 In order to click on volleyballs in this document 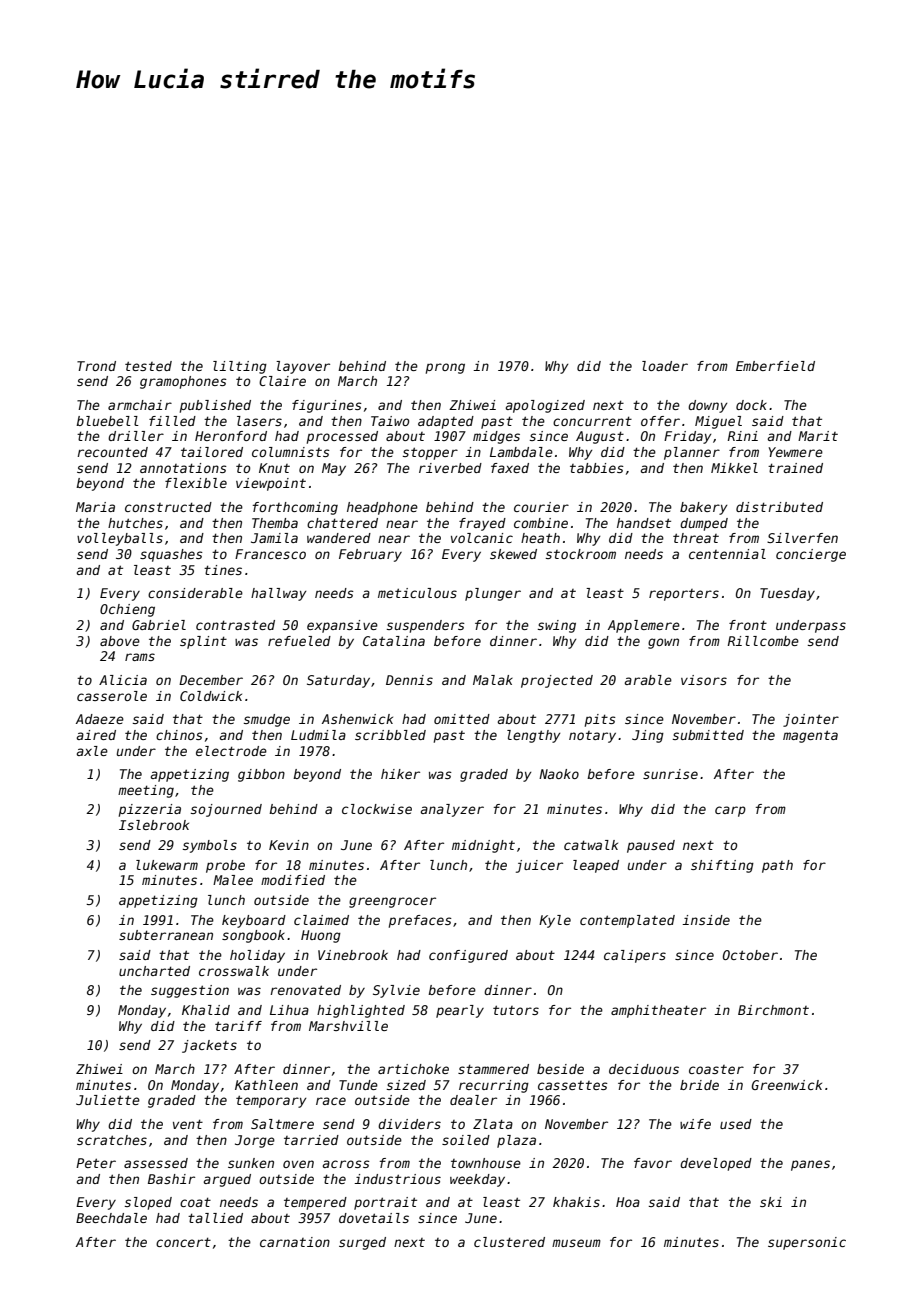, I will do `click(120, 539)`.
